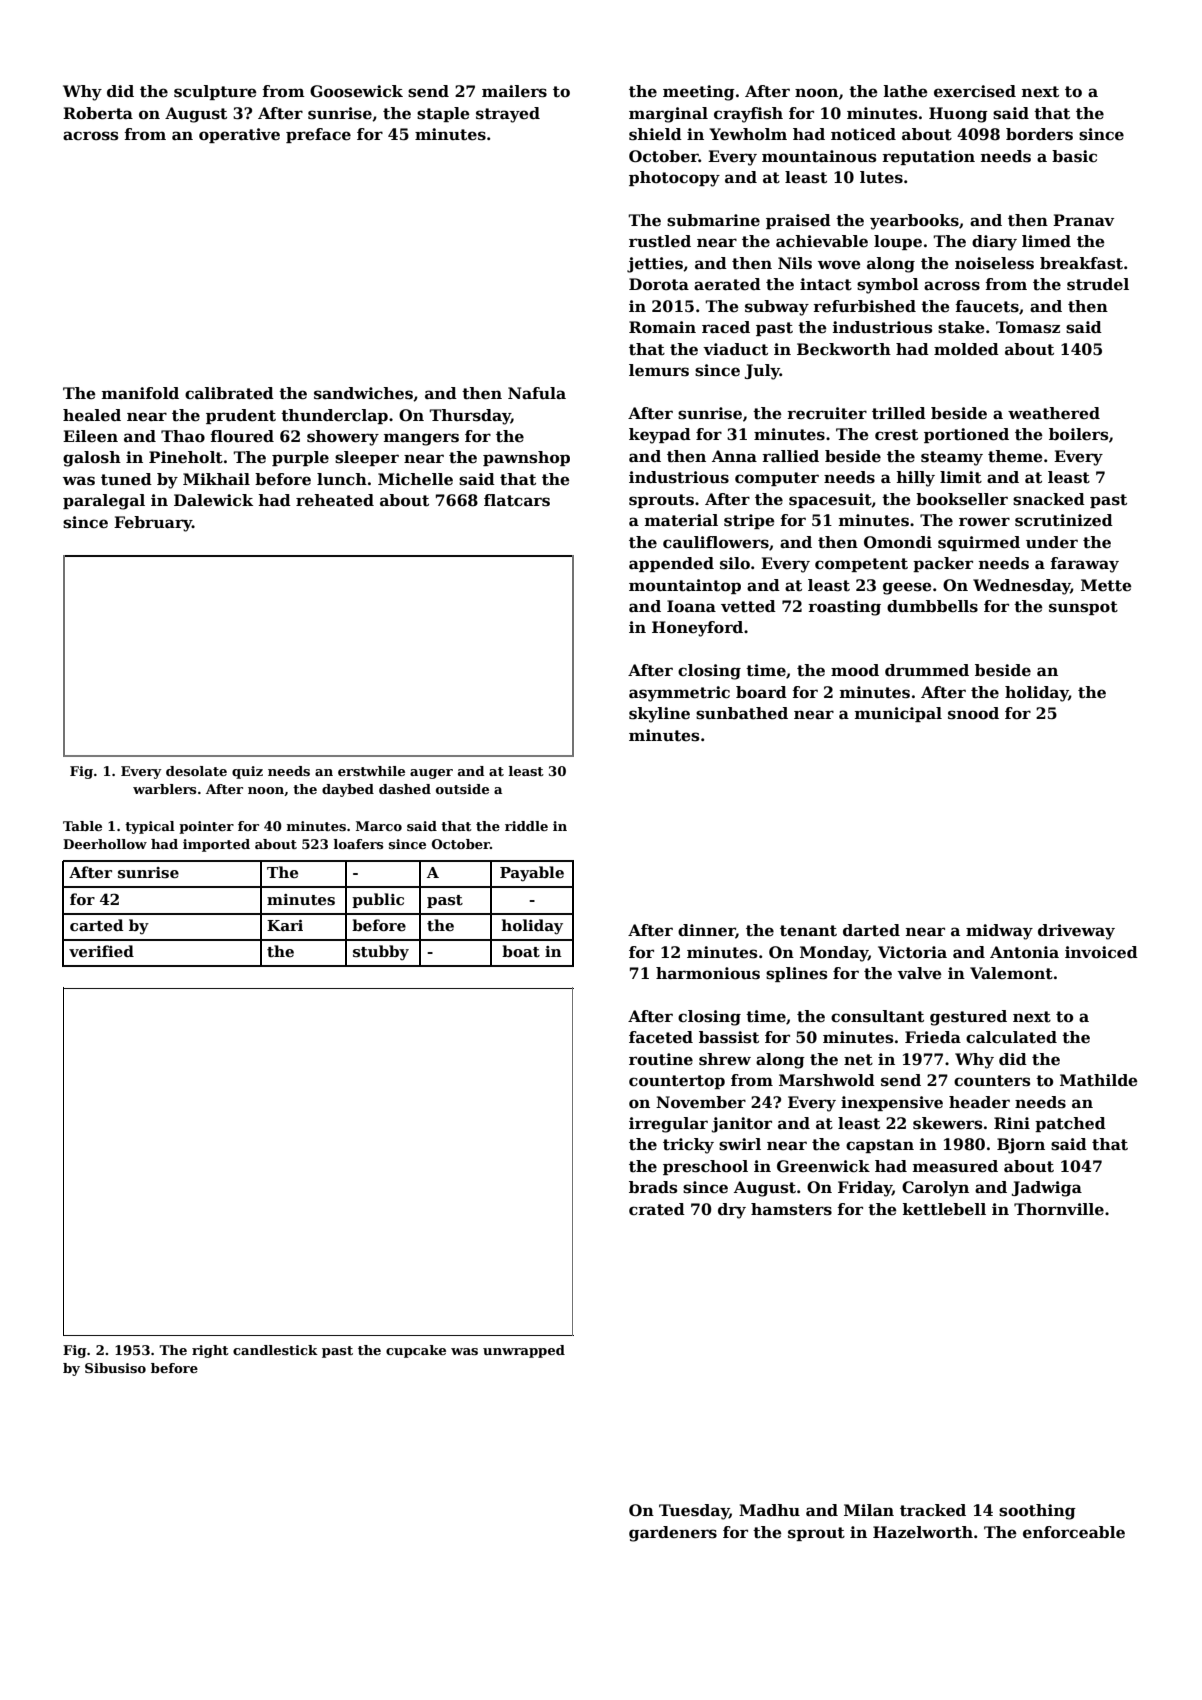  I want to click on hamsters, so click(791, 1209).
